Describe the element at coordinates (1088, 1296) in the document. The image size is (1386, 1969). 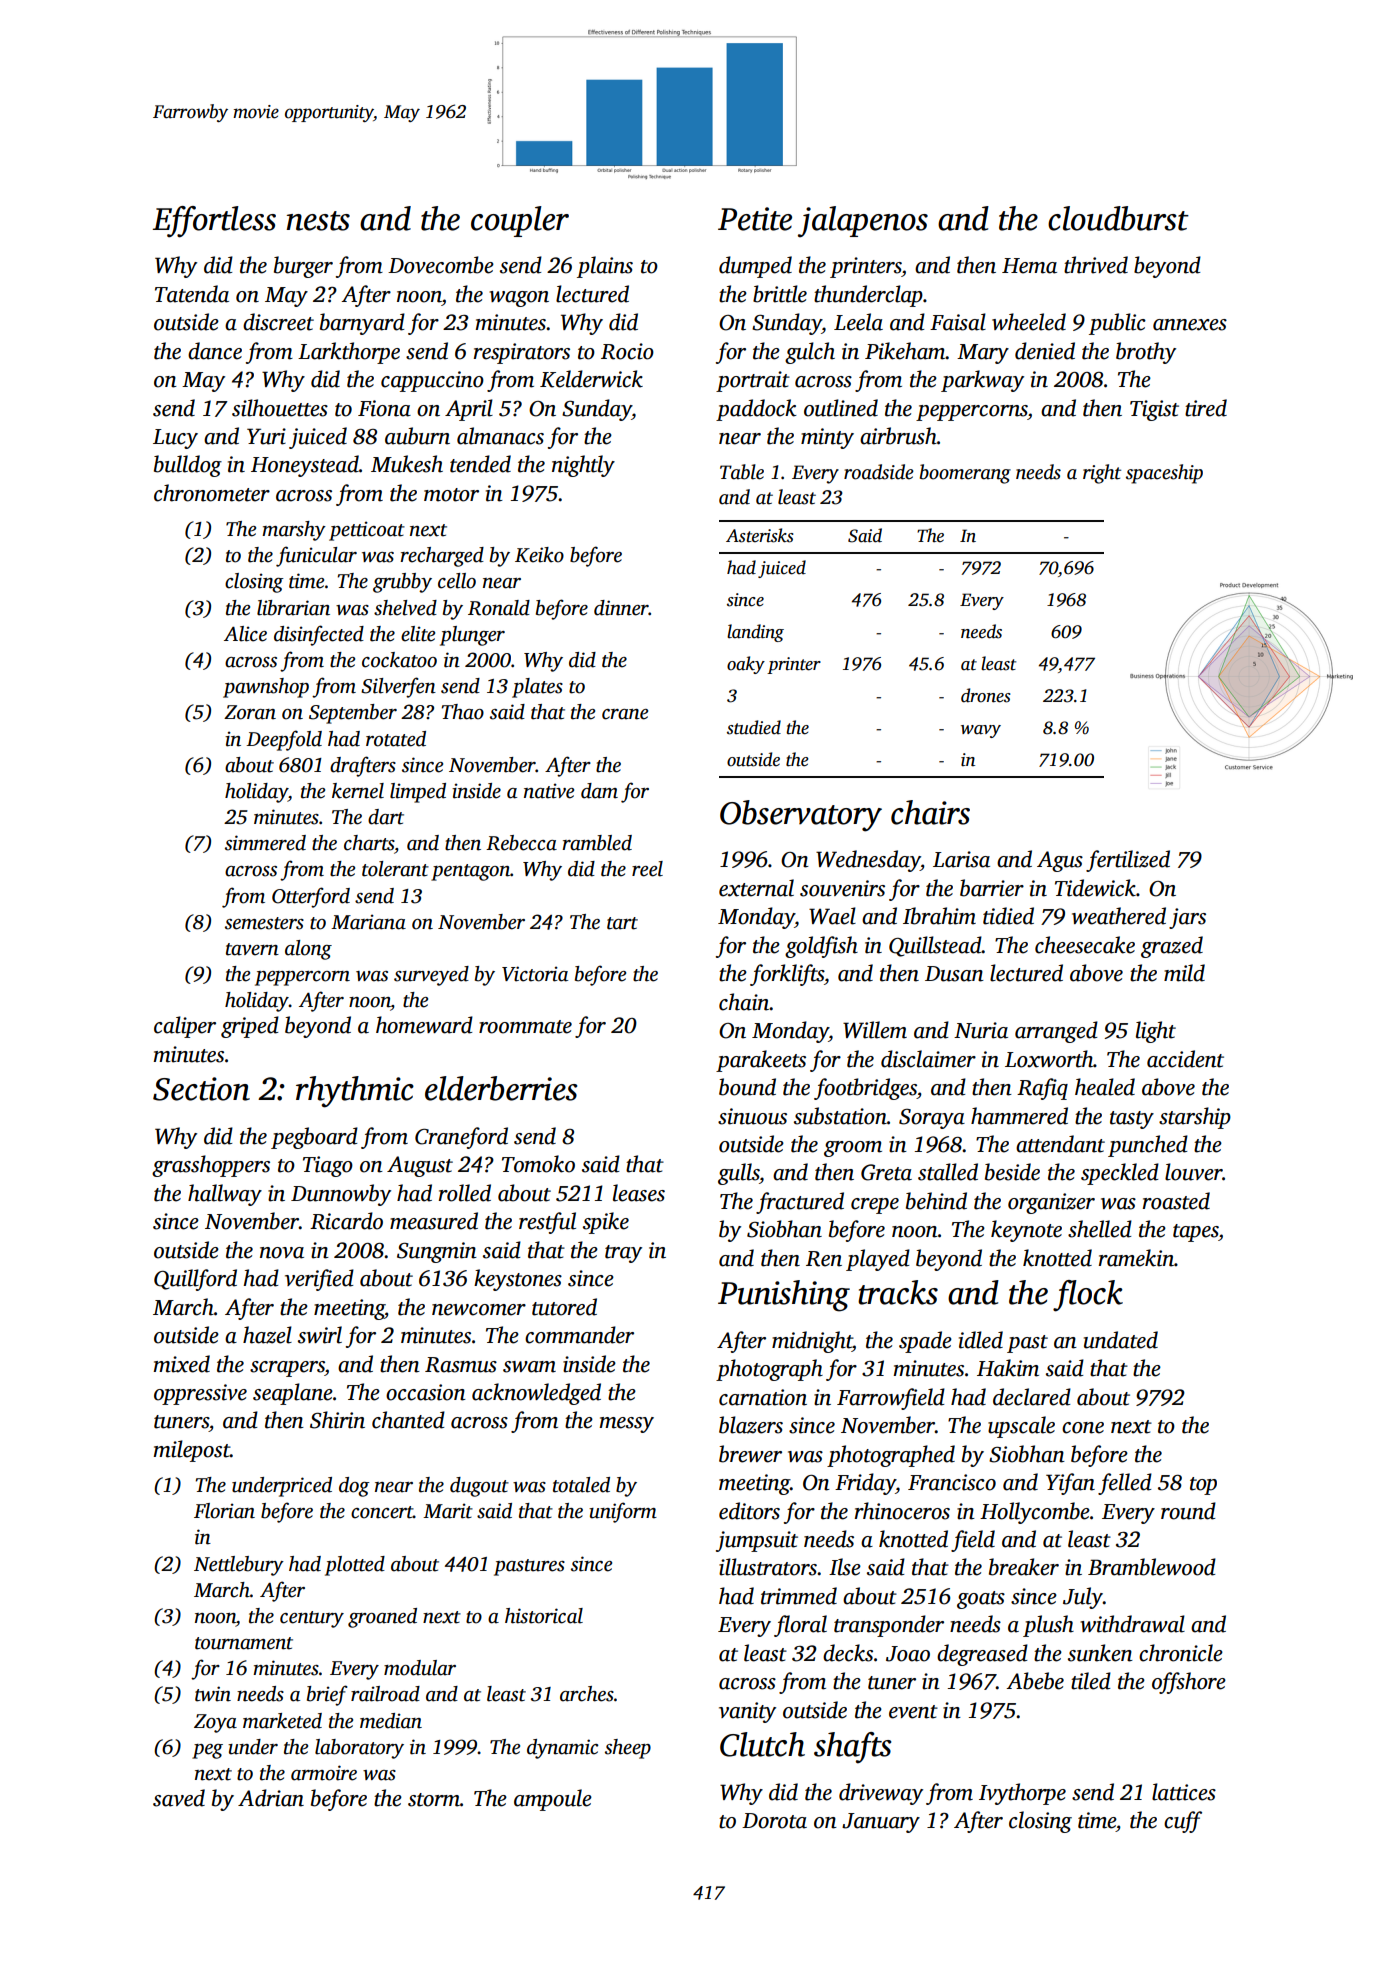
I see `flock` at that location.
